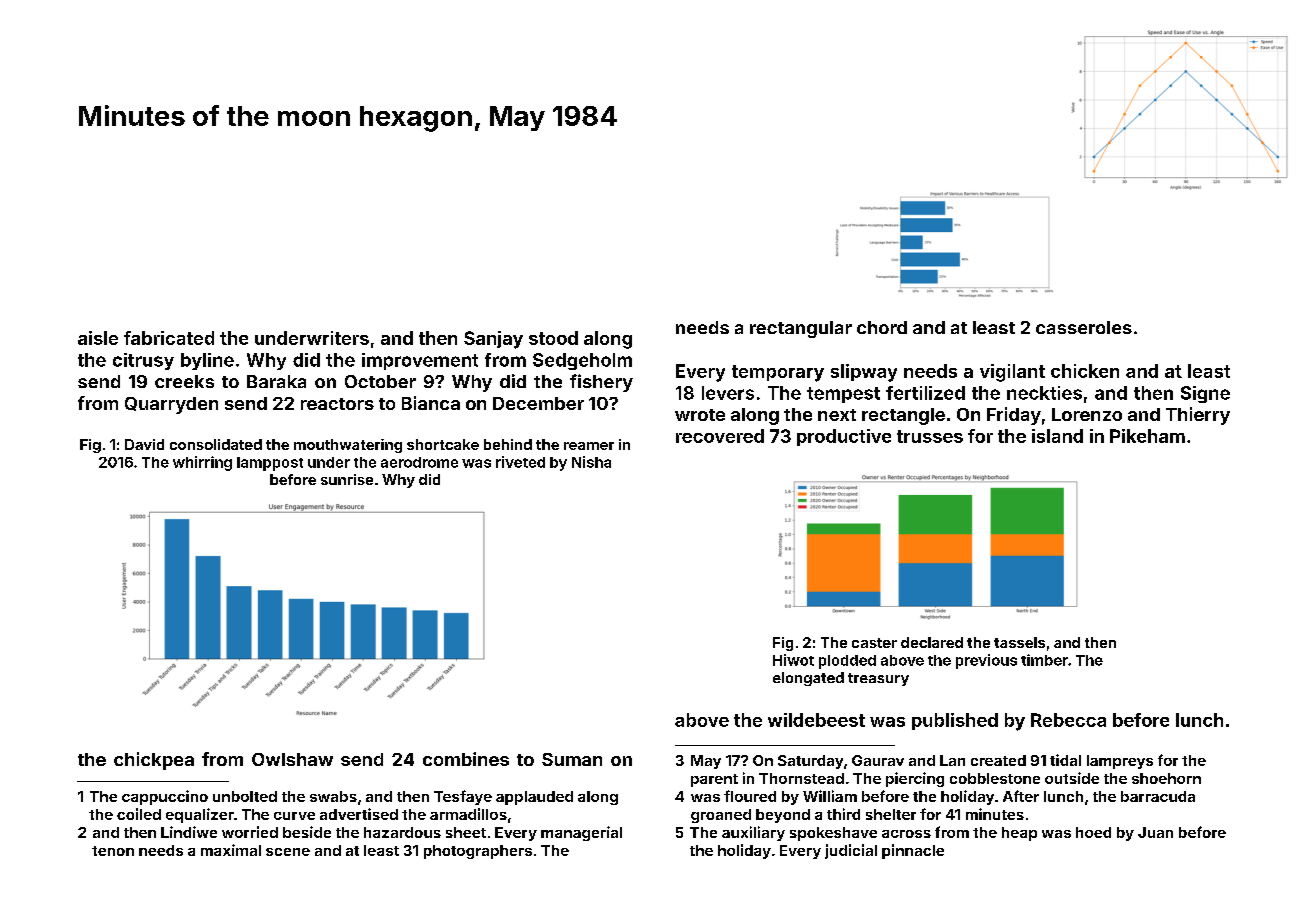 The width and height of the document is (1308, 924). What do you see at coordinates (833, 834) in the document?
I see `spokeshave` at bounding box center [833, 834].
